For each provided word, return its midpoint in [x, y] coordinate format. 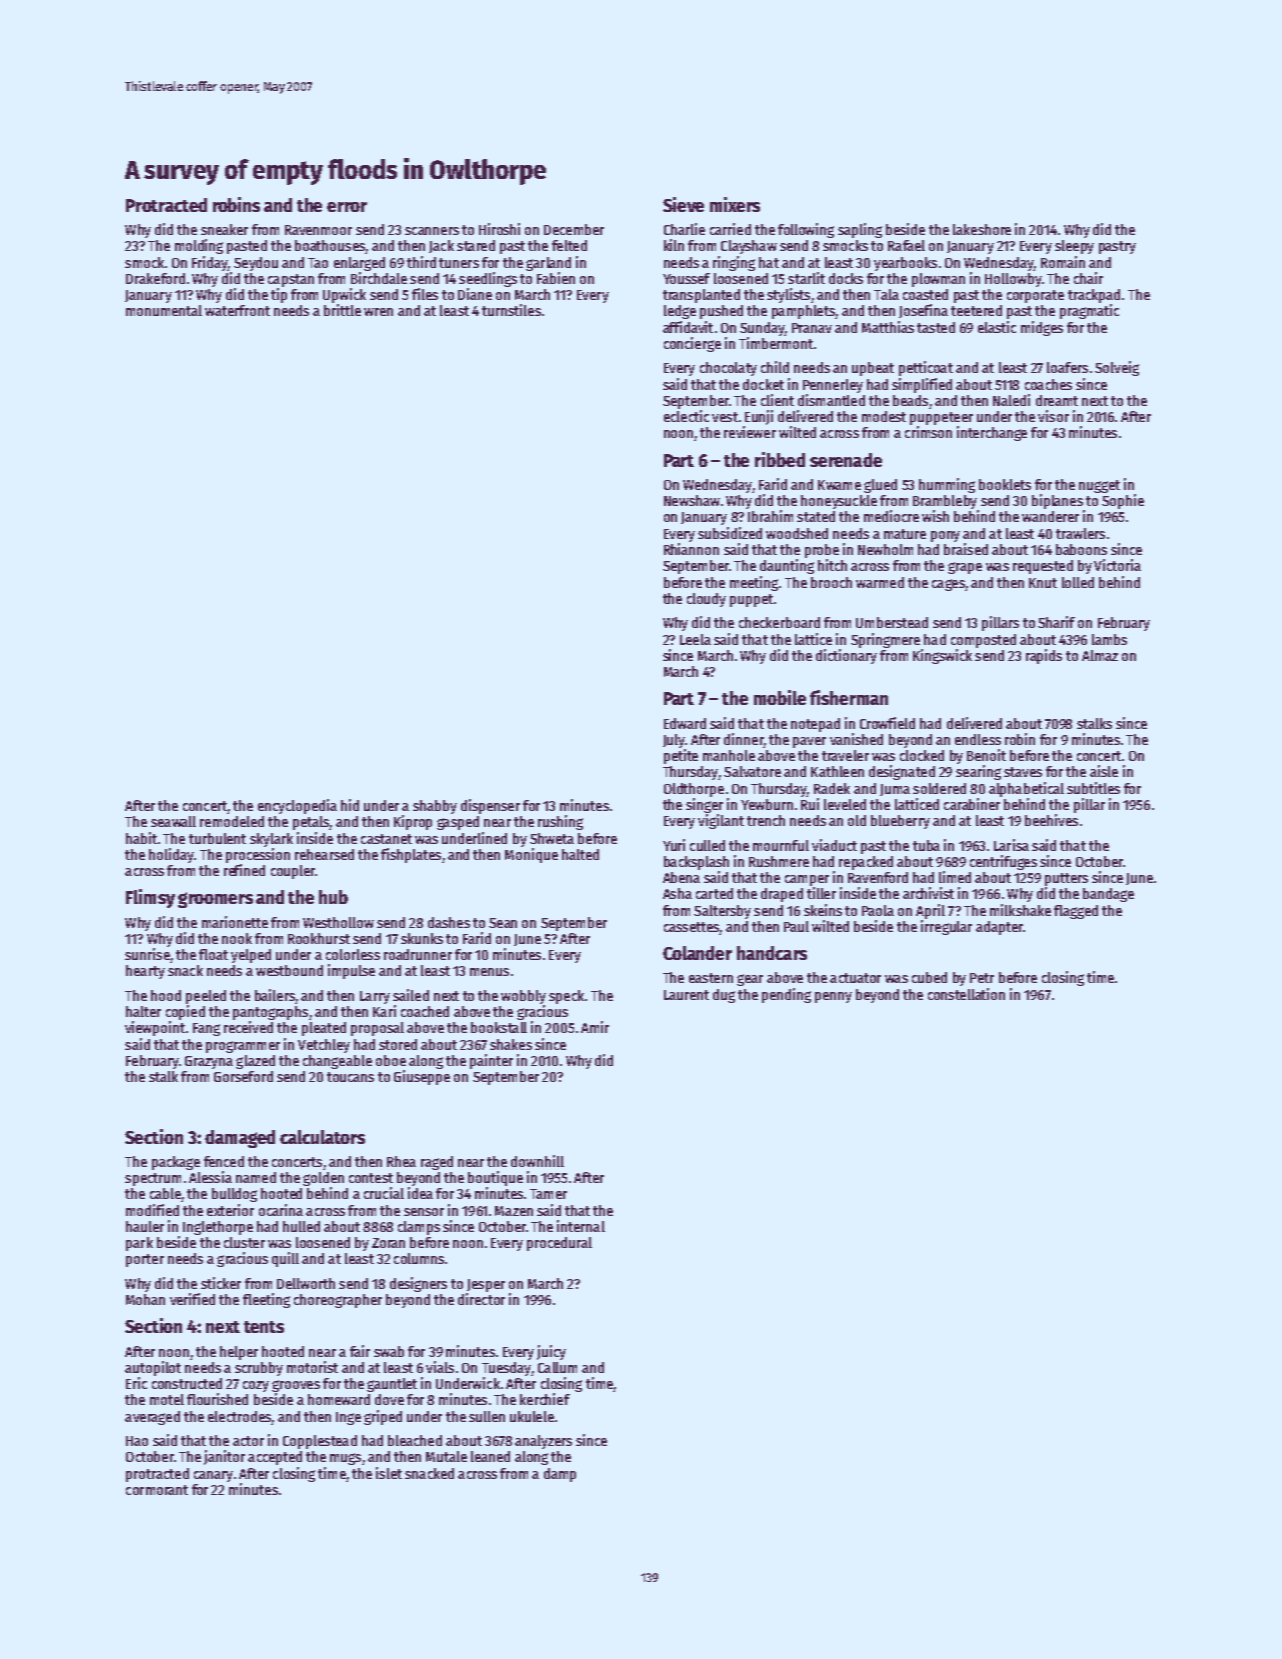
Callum [557, 1367]
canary [213, 1476]
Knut [1043, 583]
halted [580, 854]
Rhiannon [691, 549]
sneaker [224, 229]
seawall [173, 821]
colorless [353, 954]
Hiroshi [499, 229]
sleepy [1074, 247]
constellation [966, 994]
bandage [1108, 895]
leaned [490, 1456]
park [139, 1244]
